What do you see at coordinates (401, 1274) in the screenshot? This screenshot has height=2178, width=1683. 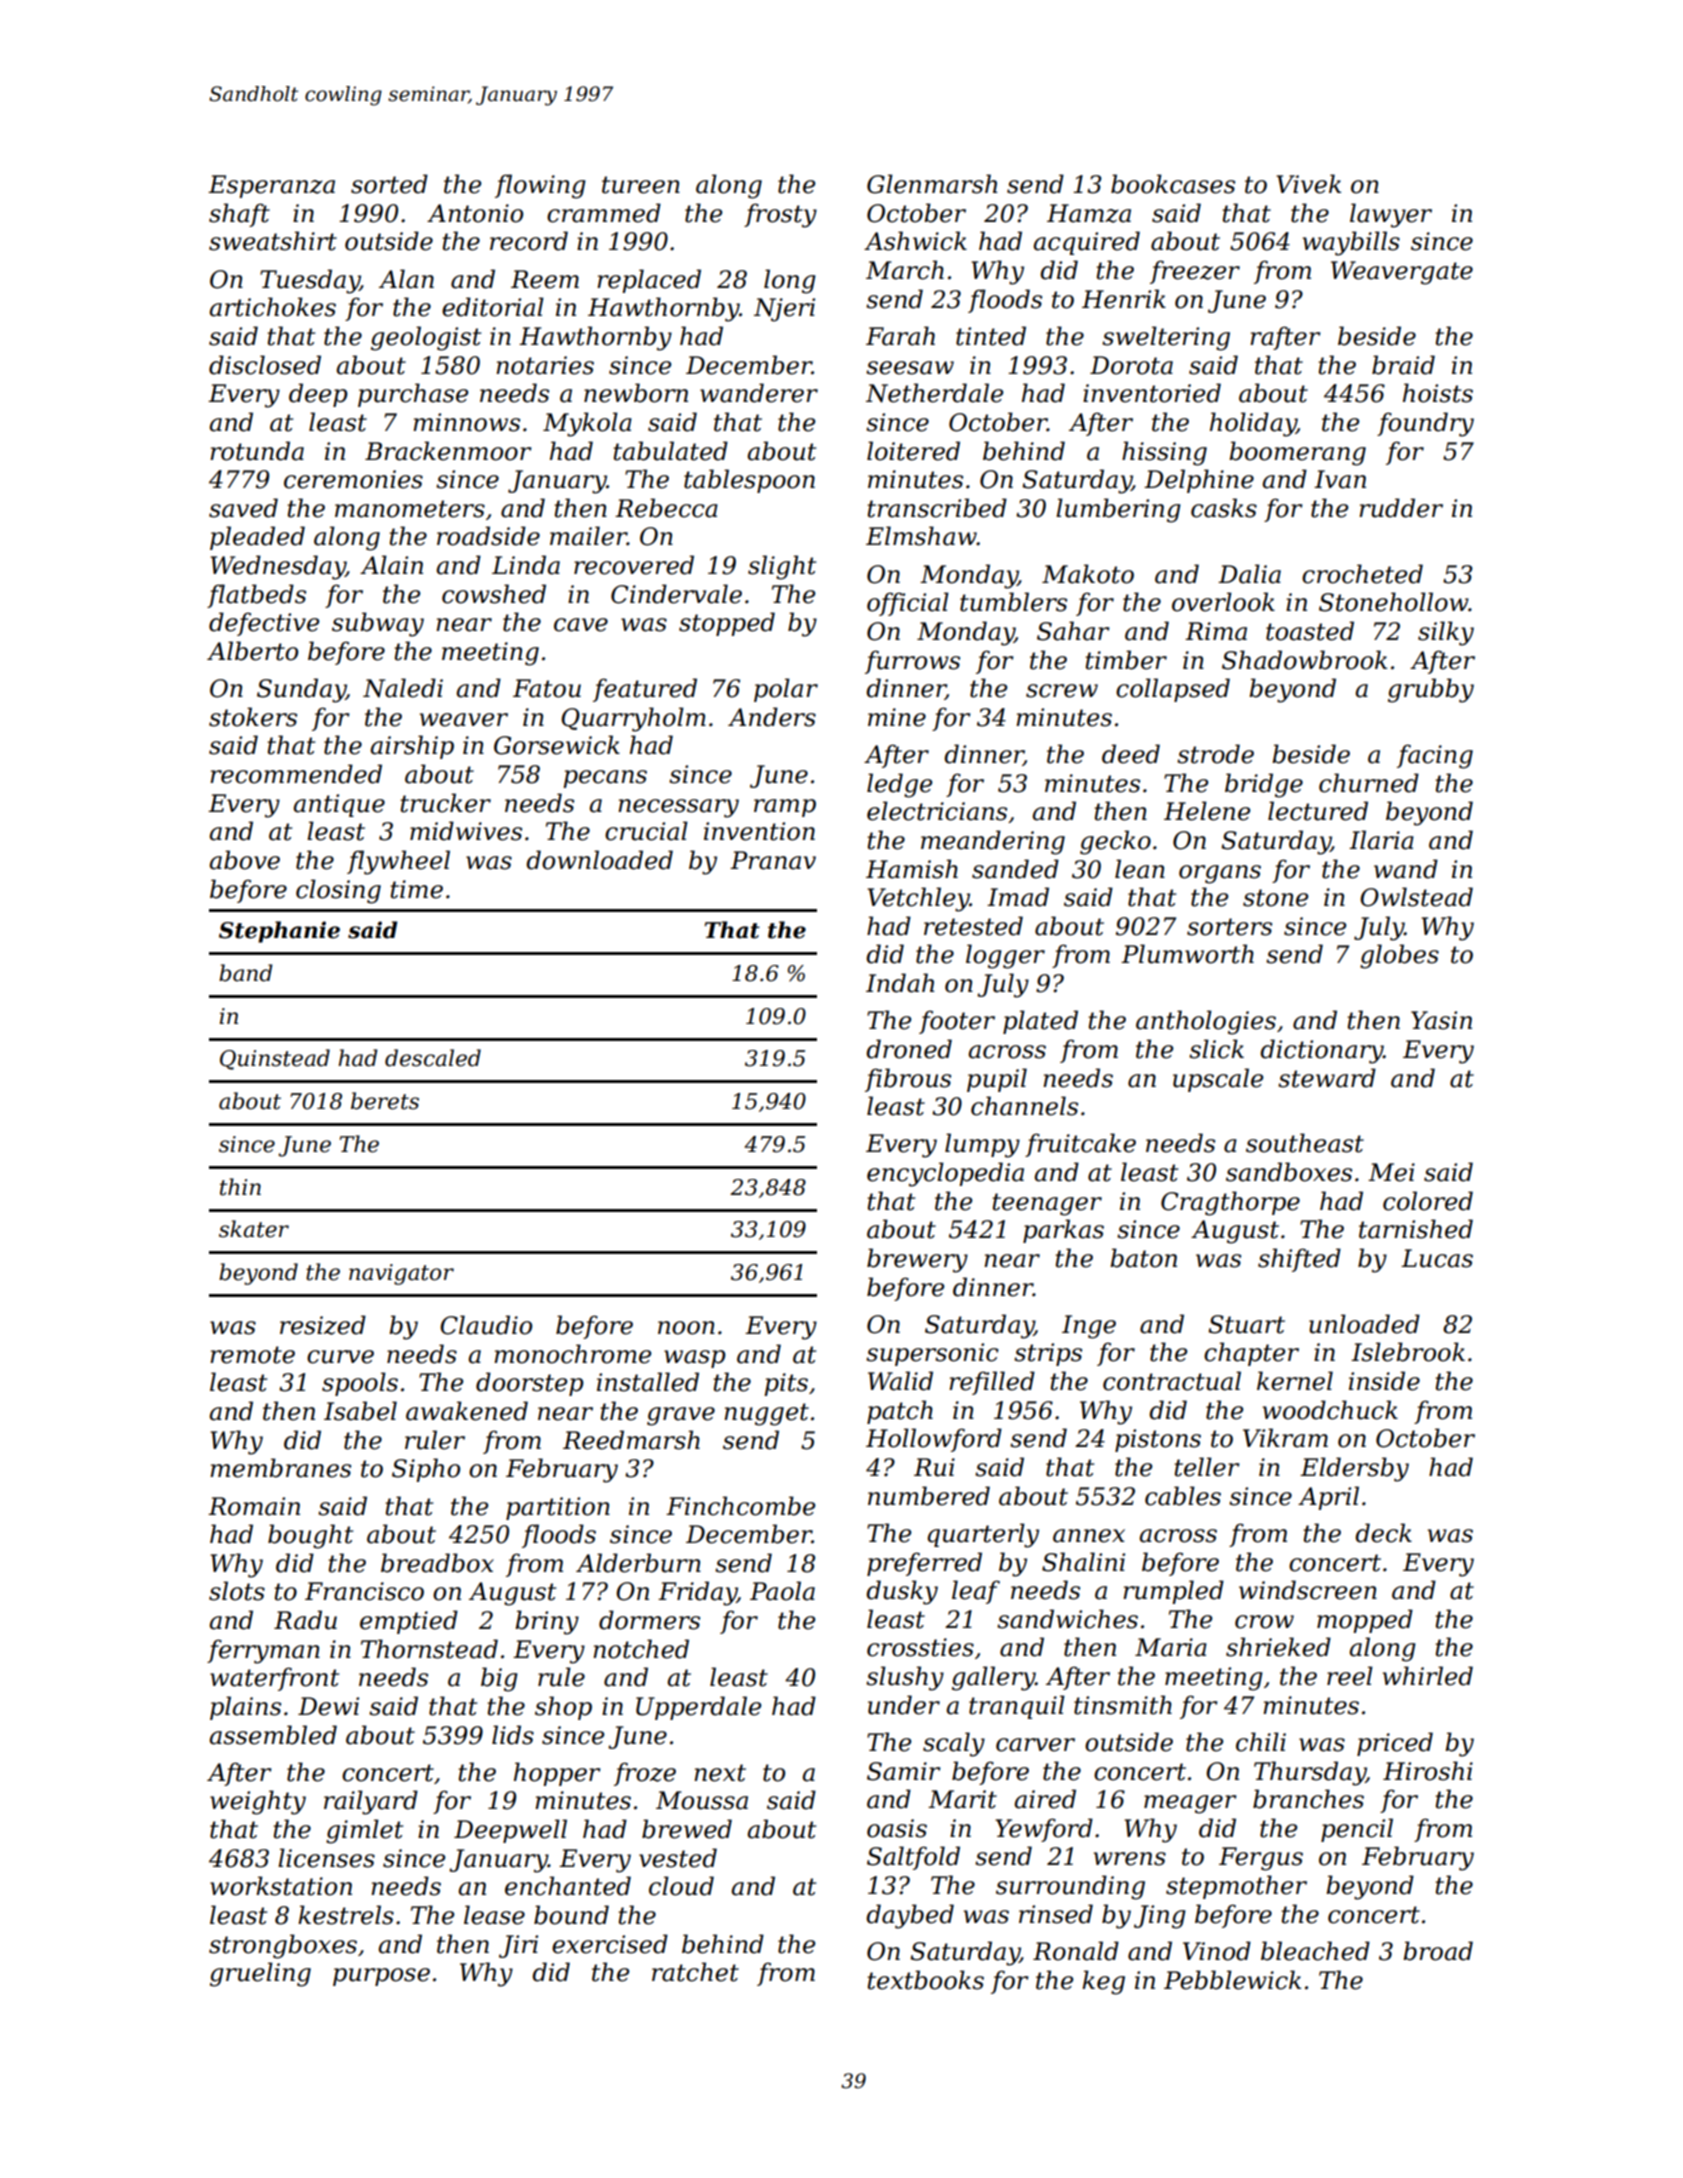 I see `navigator` at bounding box center [401, 1274].
